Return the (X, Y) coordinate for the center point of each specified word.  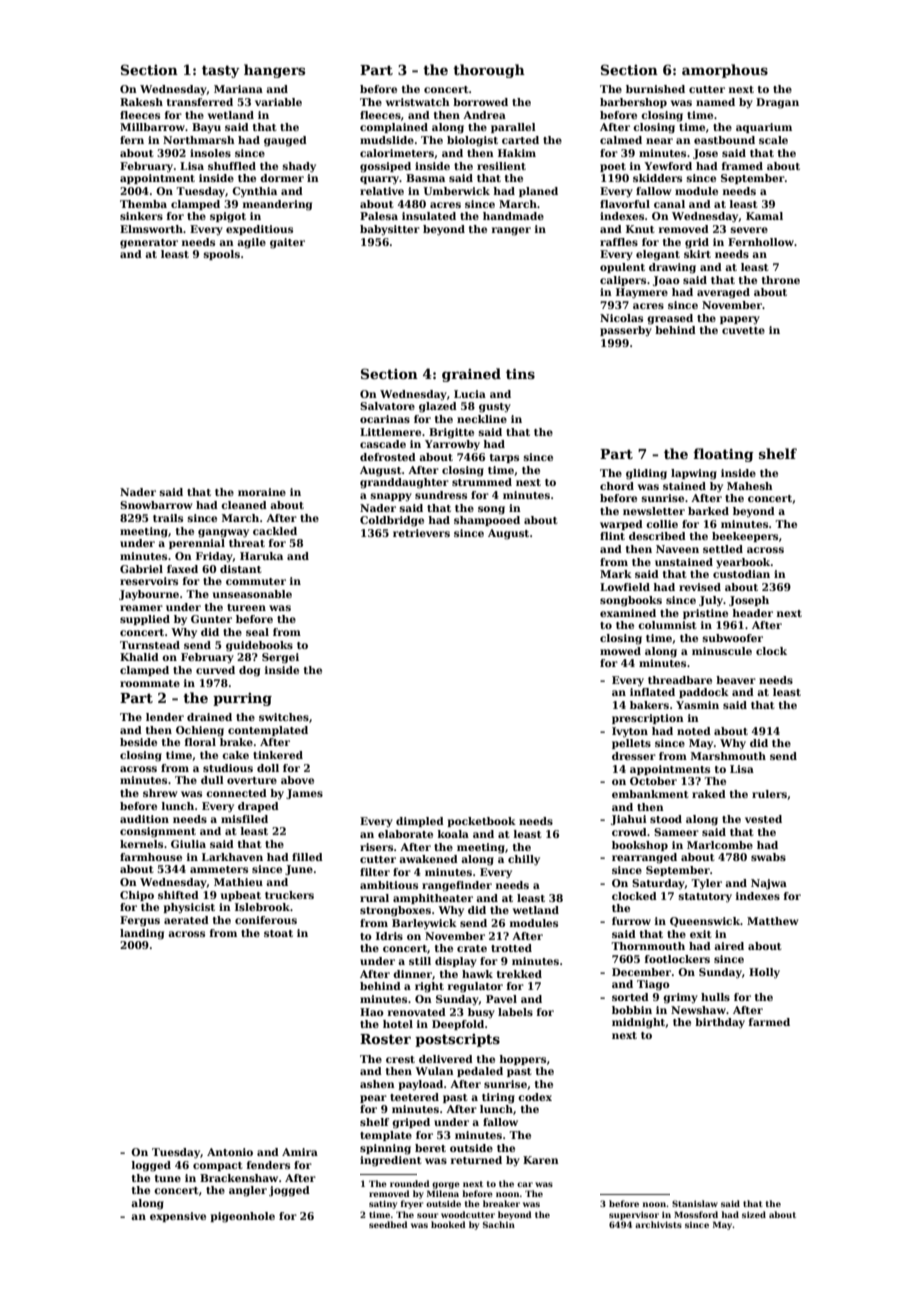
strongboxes (395, 911)
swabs (768, 857)
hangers (274, 71)
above (297, 780)
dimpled (420, 822)
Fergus (140, 921)
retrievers (421, 533)
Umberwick (457, 191)
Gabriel (141, 569)
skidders (657, 178)
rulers (769, 794)
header (753, 613)
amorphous (725, 71)
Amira (300, 1152)
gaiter (287, 243)
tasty (221, 71)
